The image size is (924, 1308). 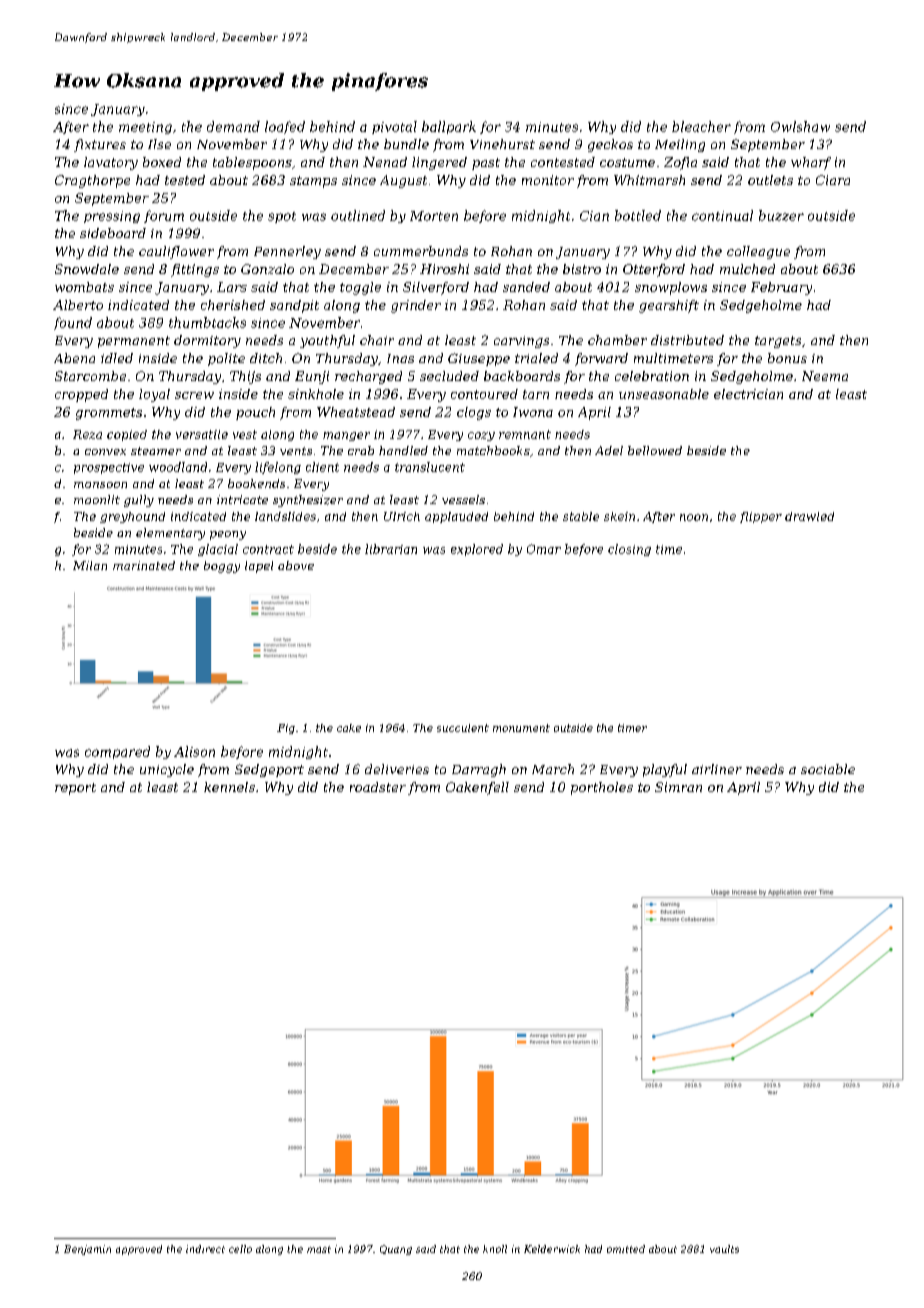 What do you see at coordinates (391, 549) in the screenshot?
I see `librarian` at bounding box center [391, 549].
